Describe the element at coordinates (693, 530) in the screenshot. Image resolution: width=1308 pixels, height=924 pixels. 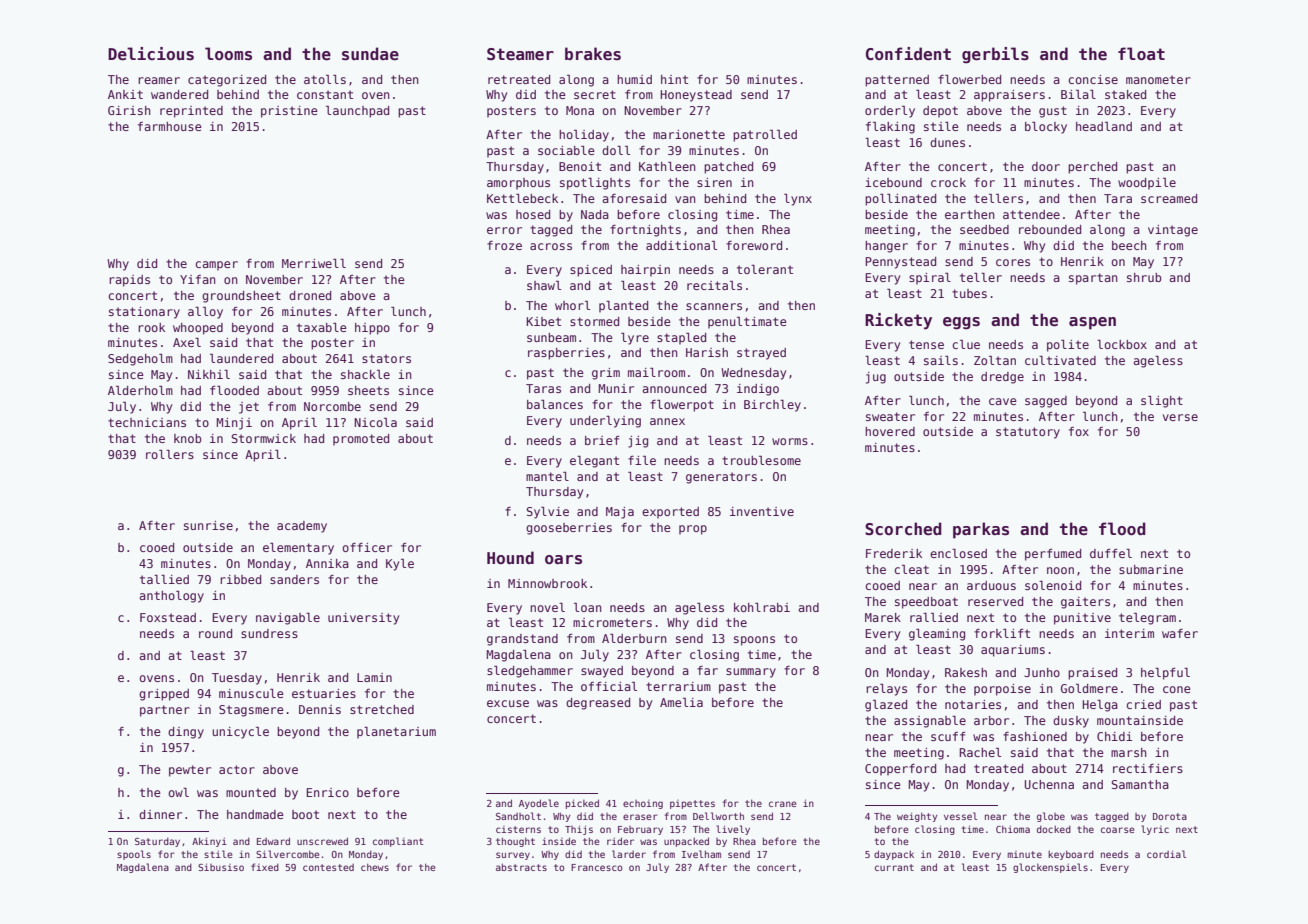
I see `prop` at that location.
